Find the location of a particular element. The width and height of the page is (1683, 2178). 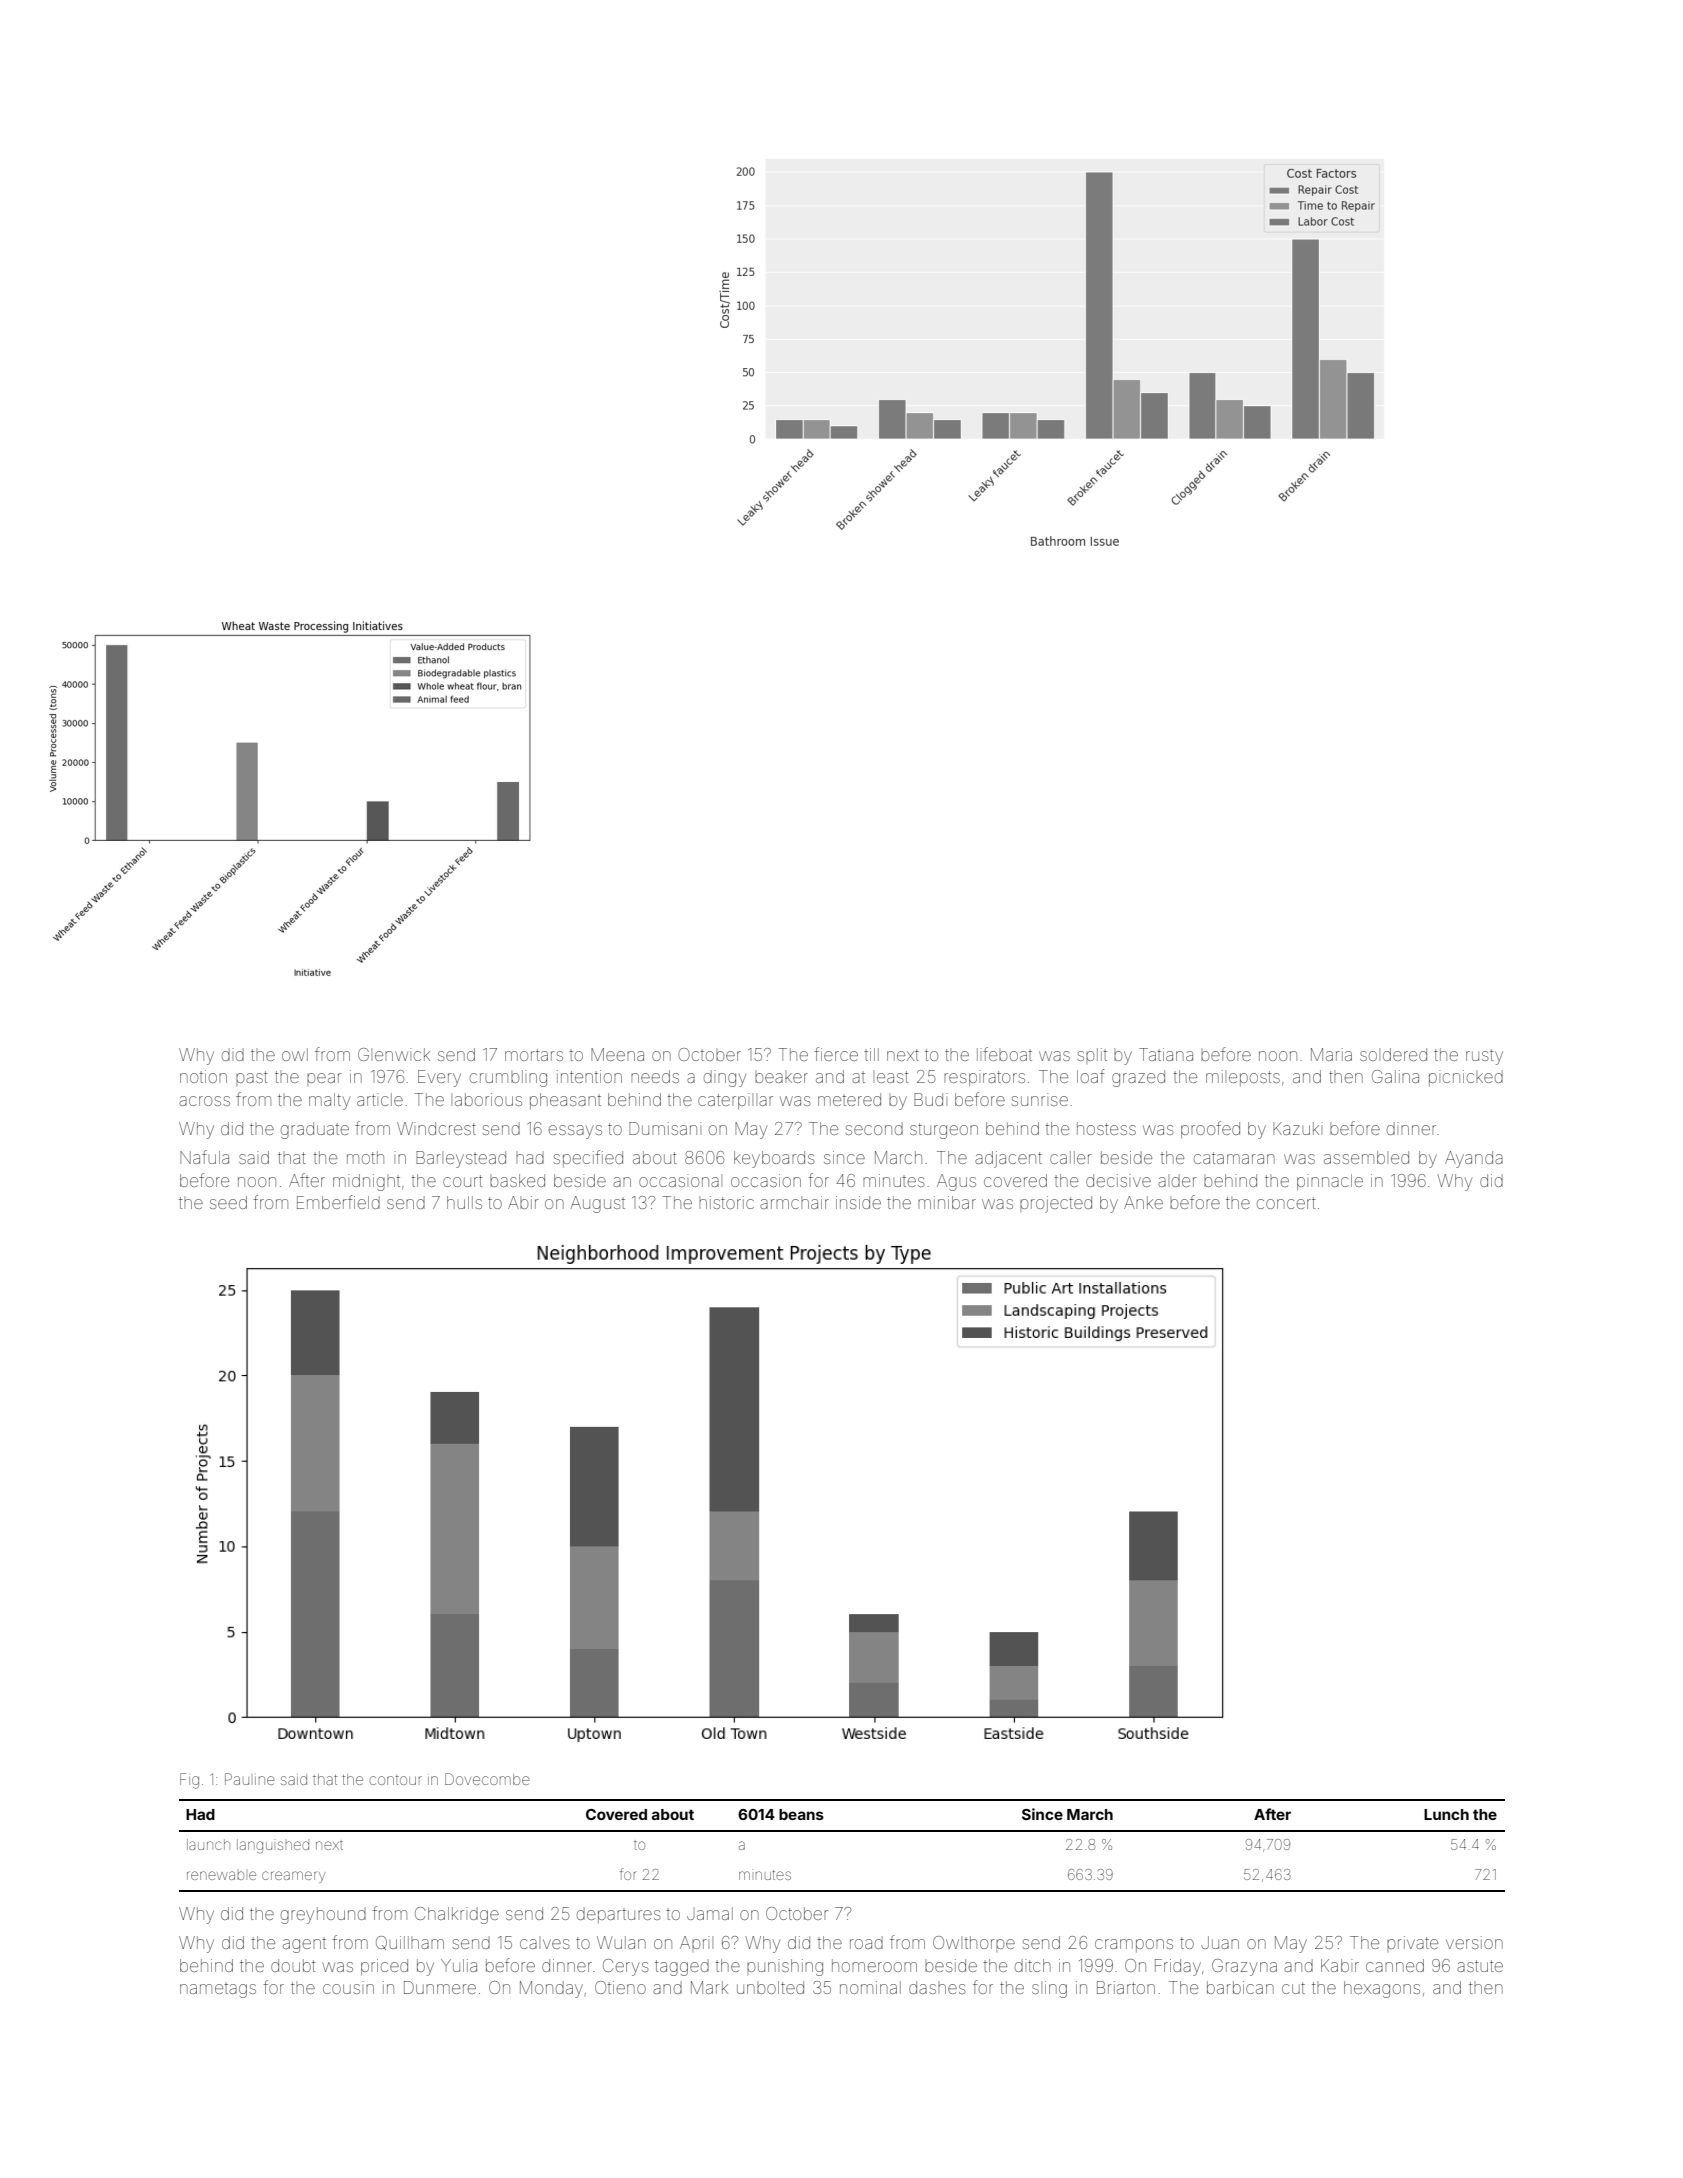

Lunch is located at coordinates (1446, 1814).
